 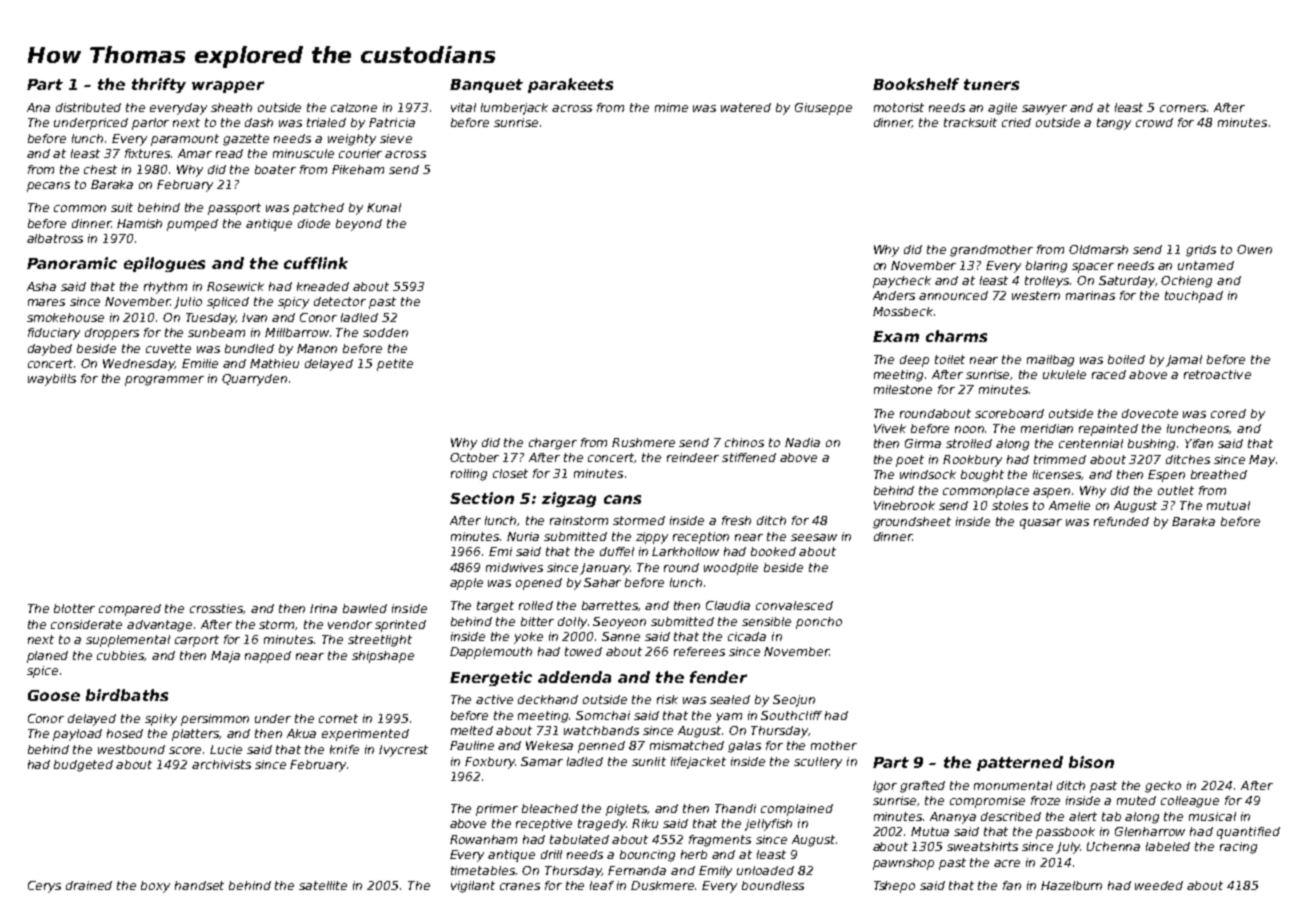 I want to click on Anders, so click(x=894, y=295).
